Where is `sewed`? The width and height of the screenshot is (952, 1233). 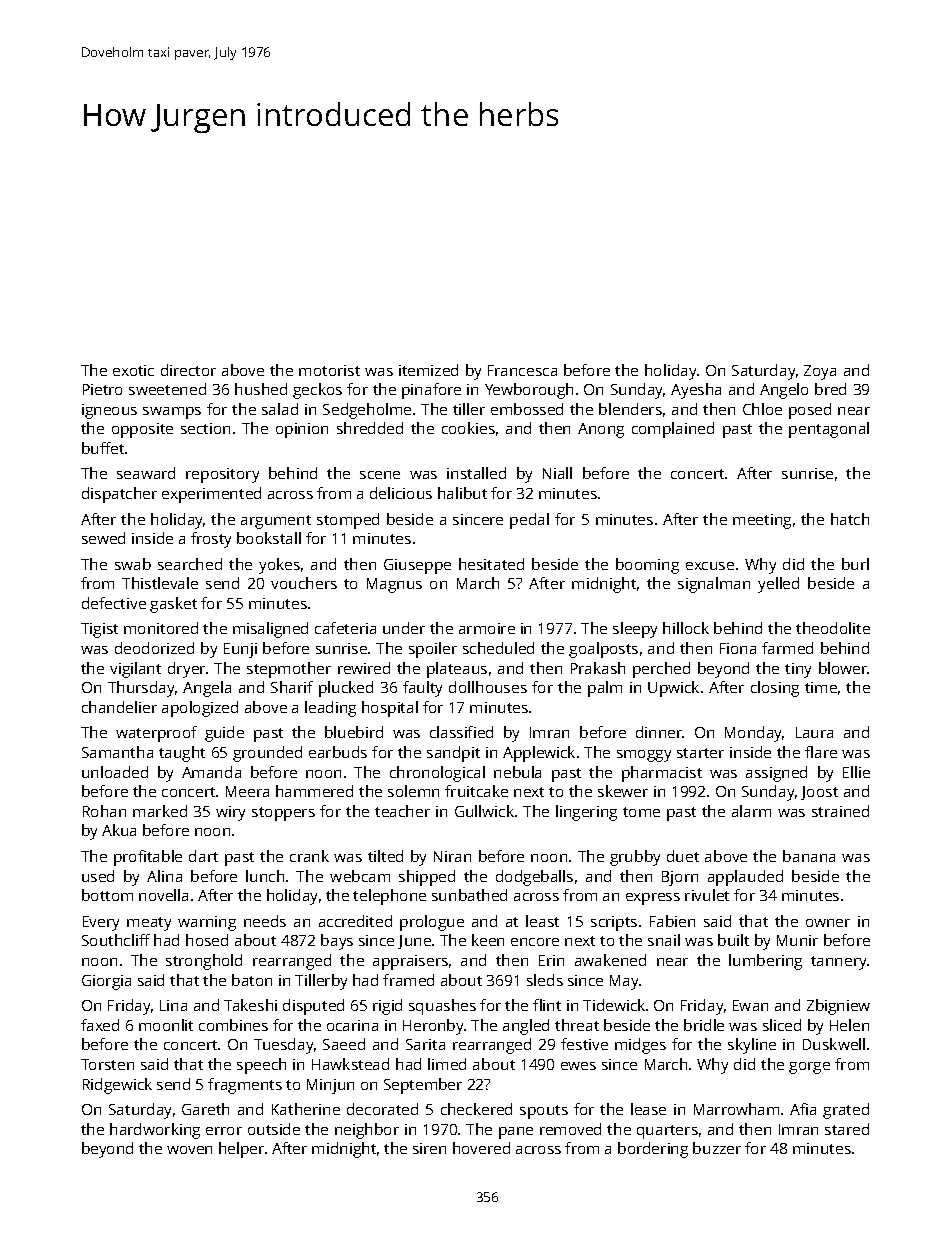
sewed is located at coordinates (103, 538).
